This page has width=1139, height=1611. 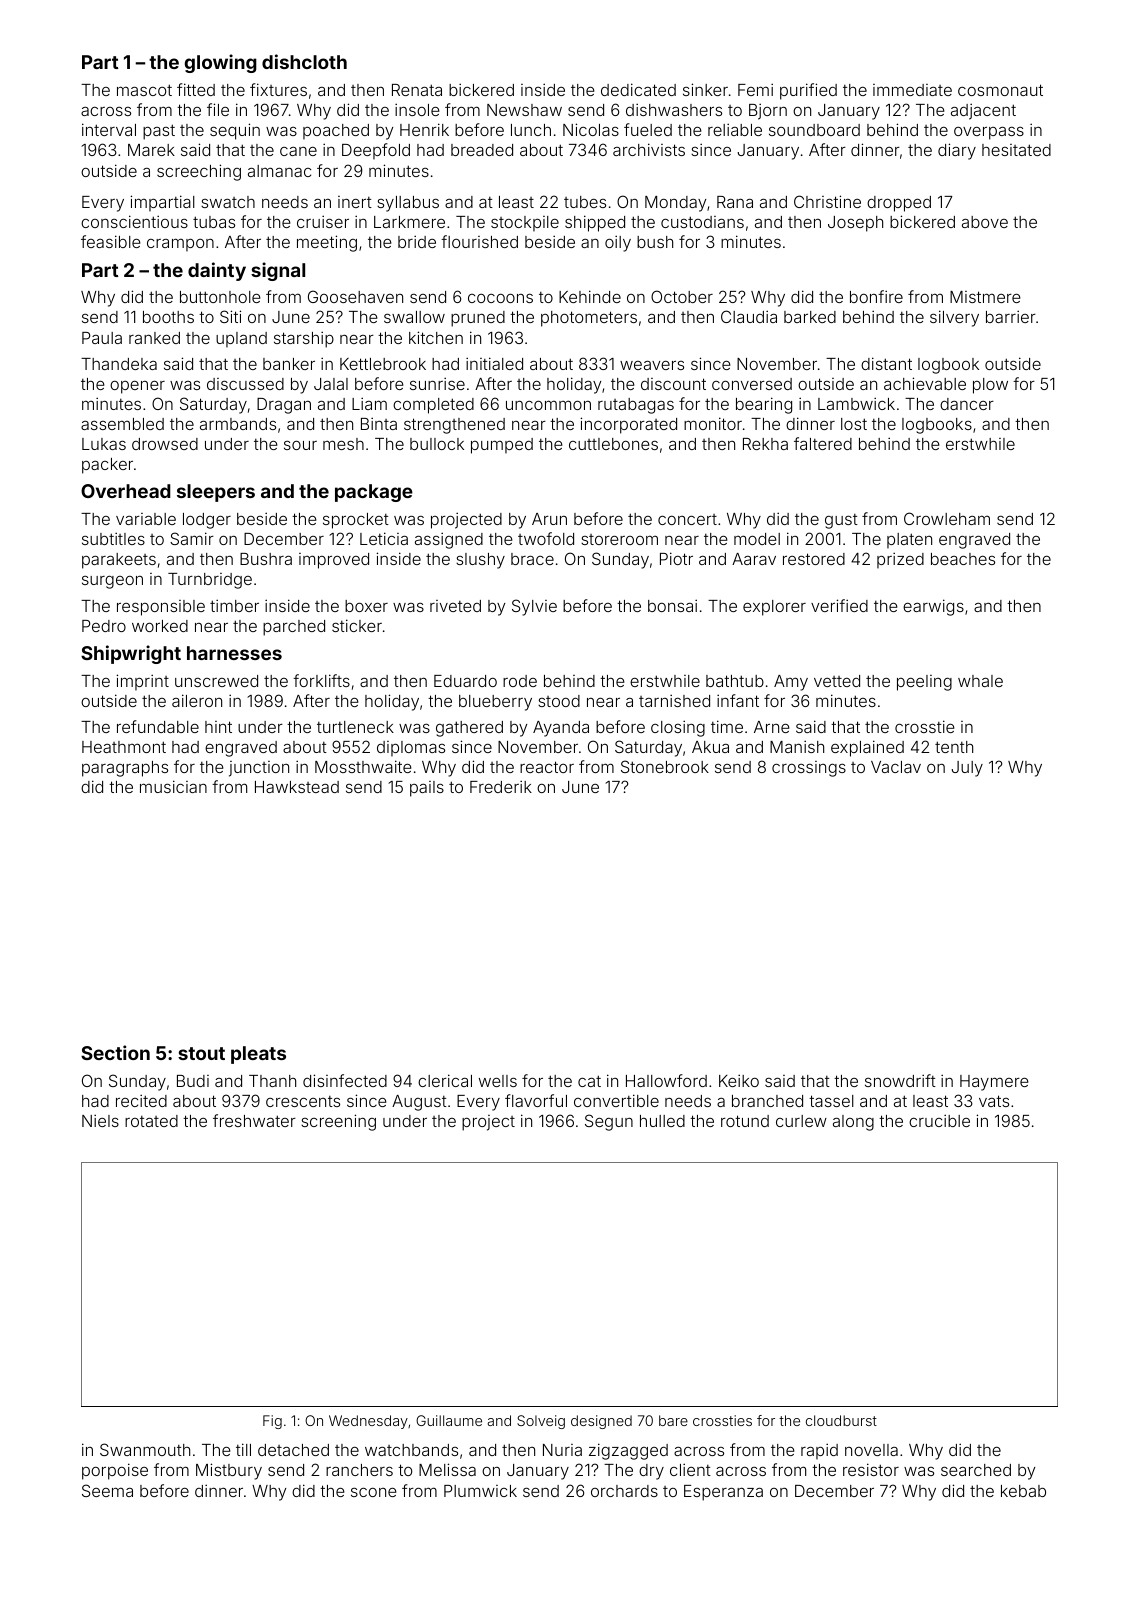 What do you see at coordinates (541, 1422) in the page?
I see `Solveig` at bounding box center [541, 1422].
